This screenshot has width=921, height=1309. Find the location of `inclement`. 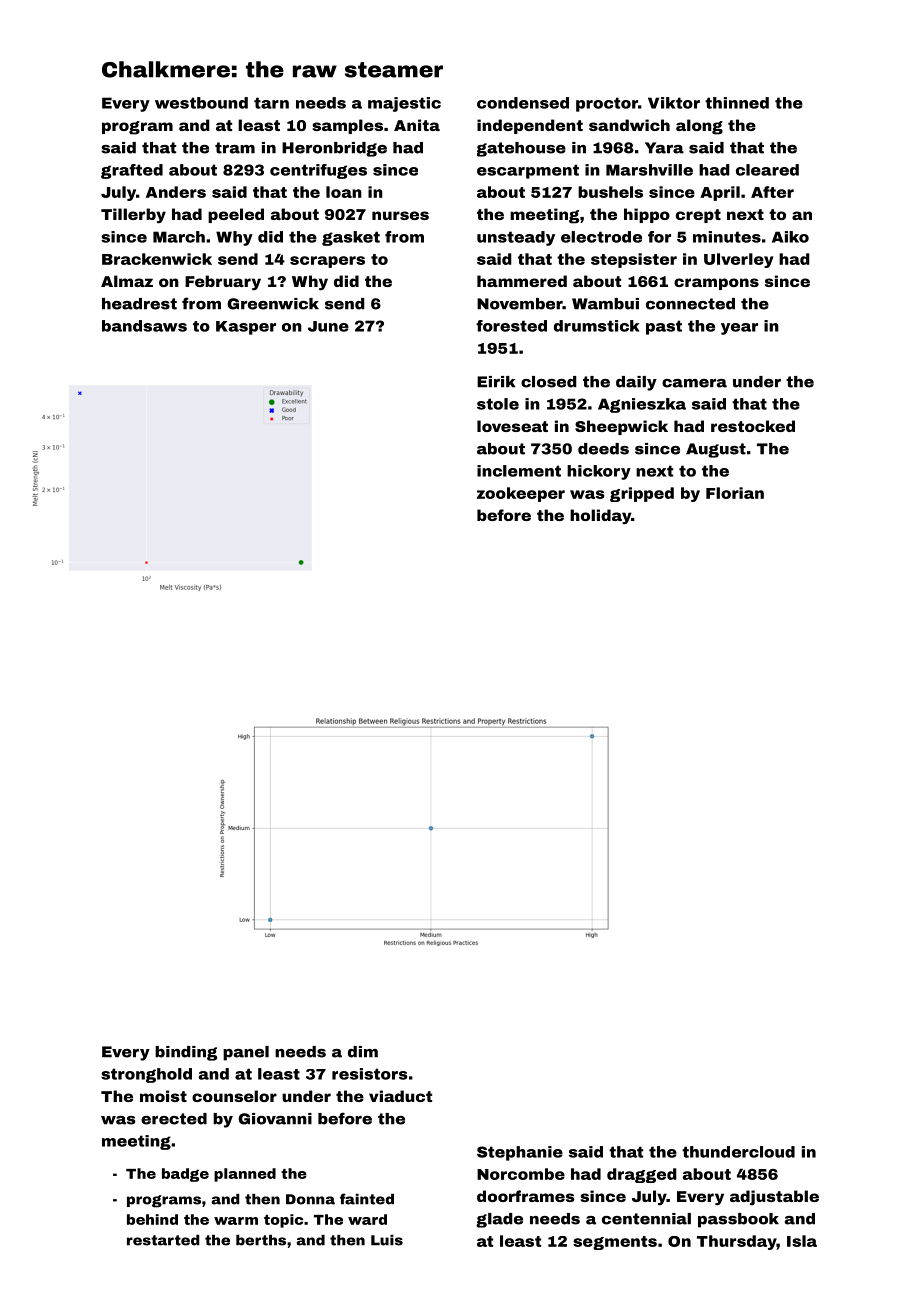

inclement is located at coordinates (519, 471).
